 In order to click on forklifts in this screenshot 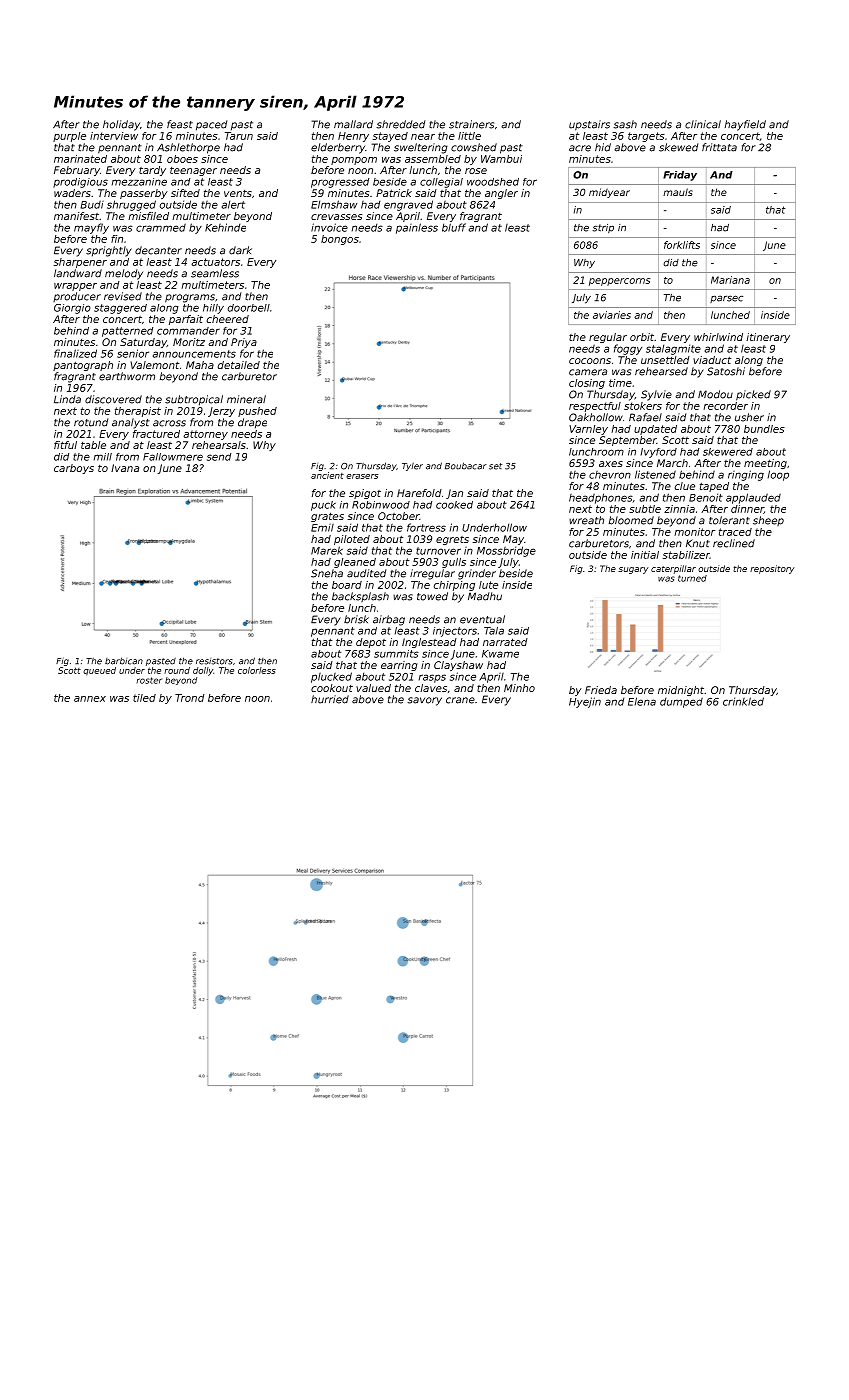, I will do `click(682, 245)`.
